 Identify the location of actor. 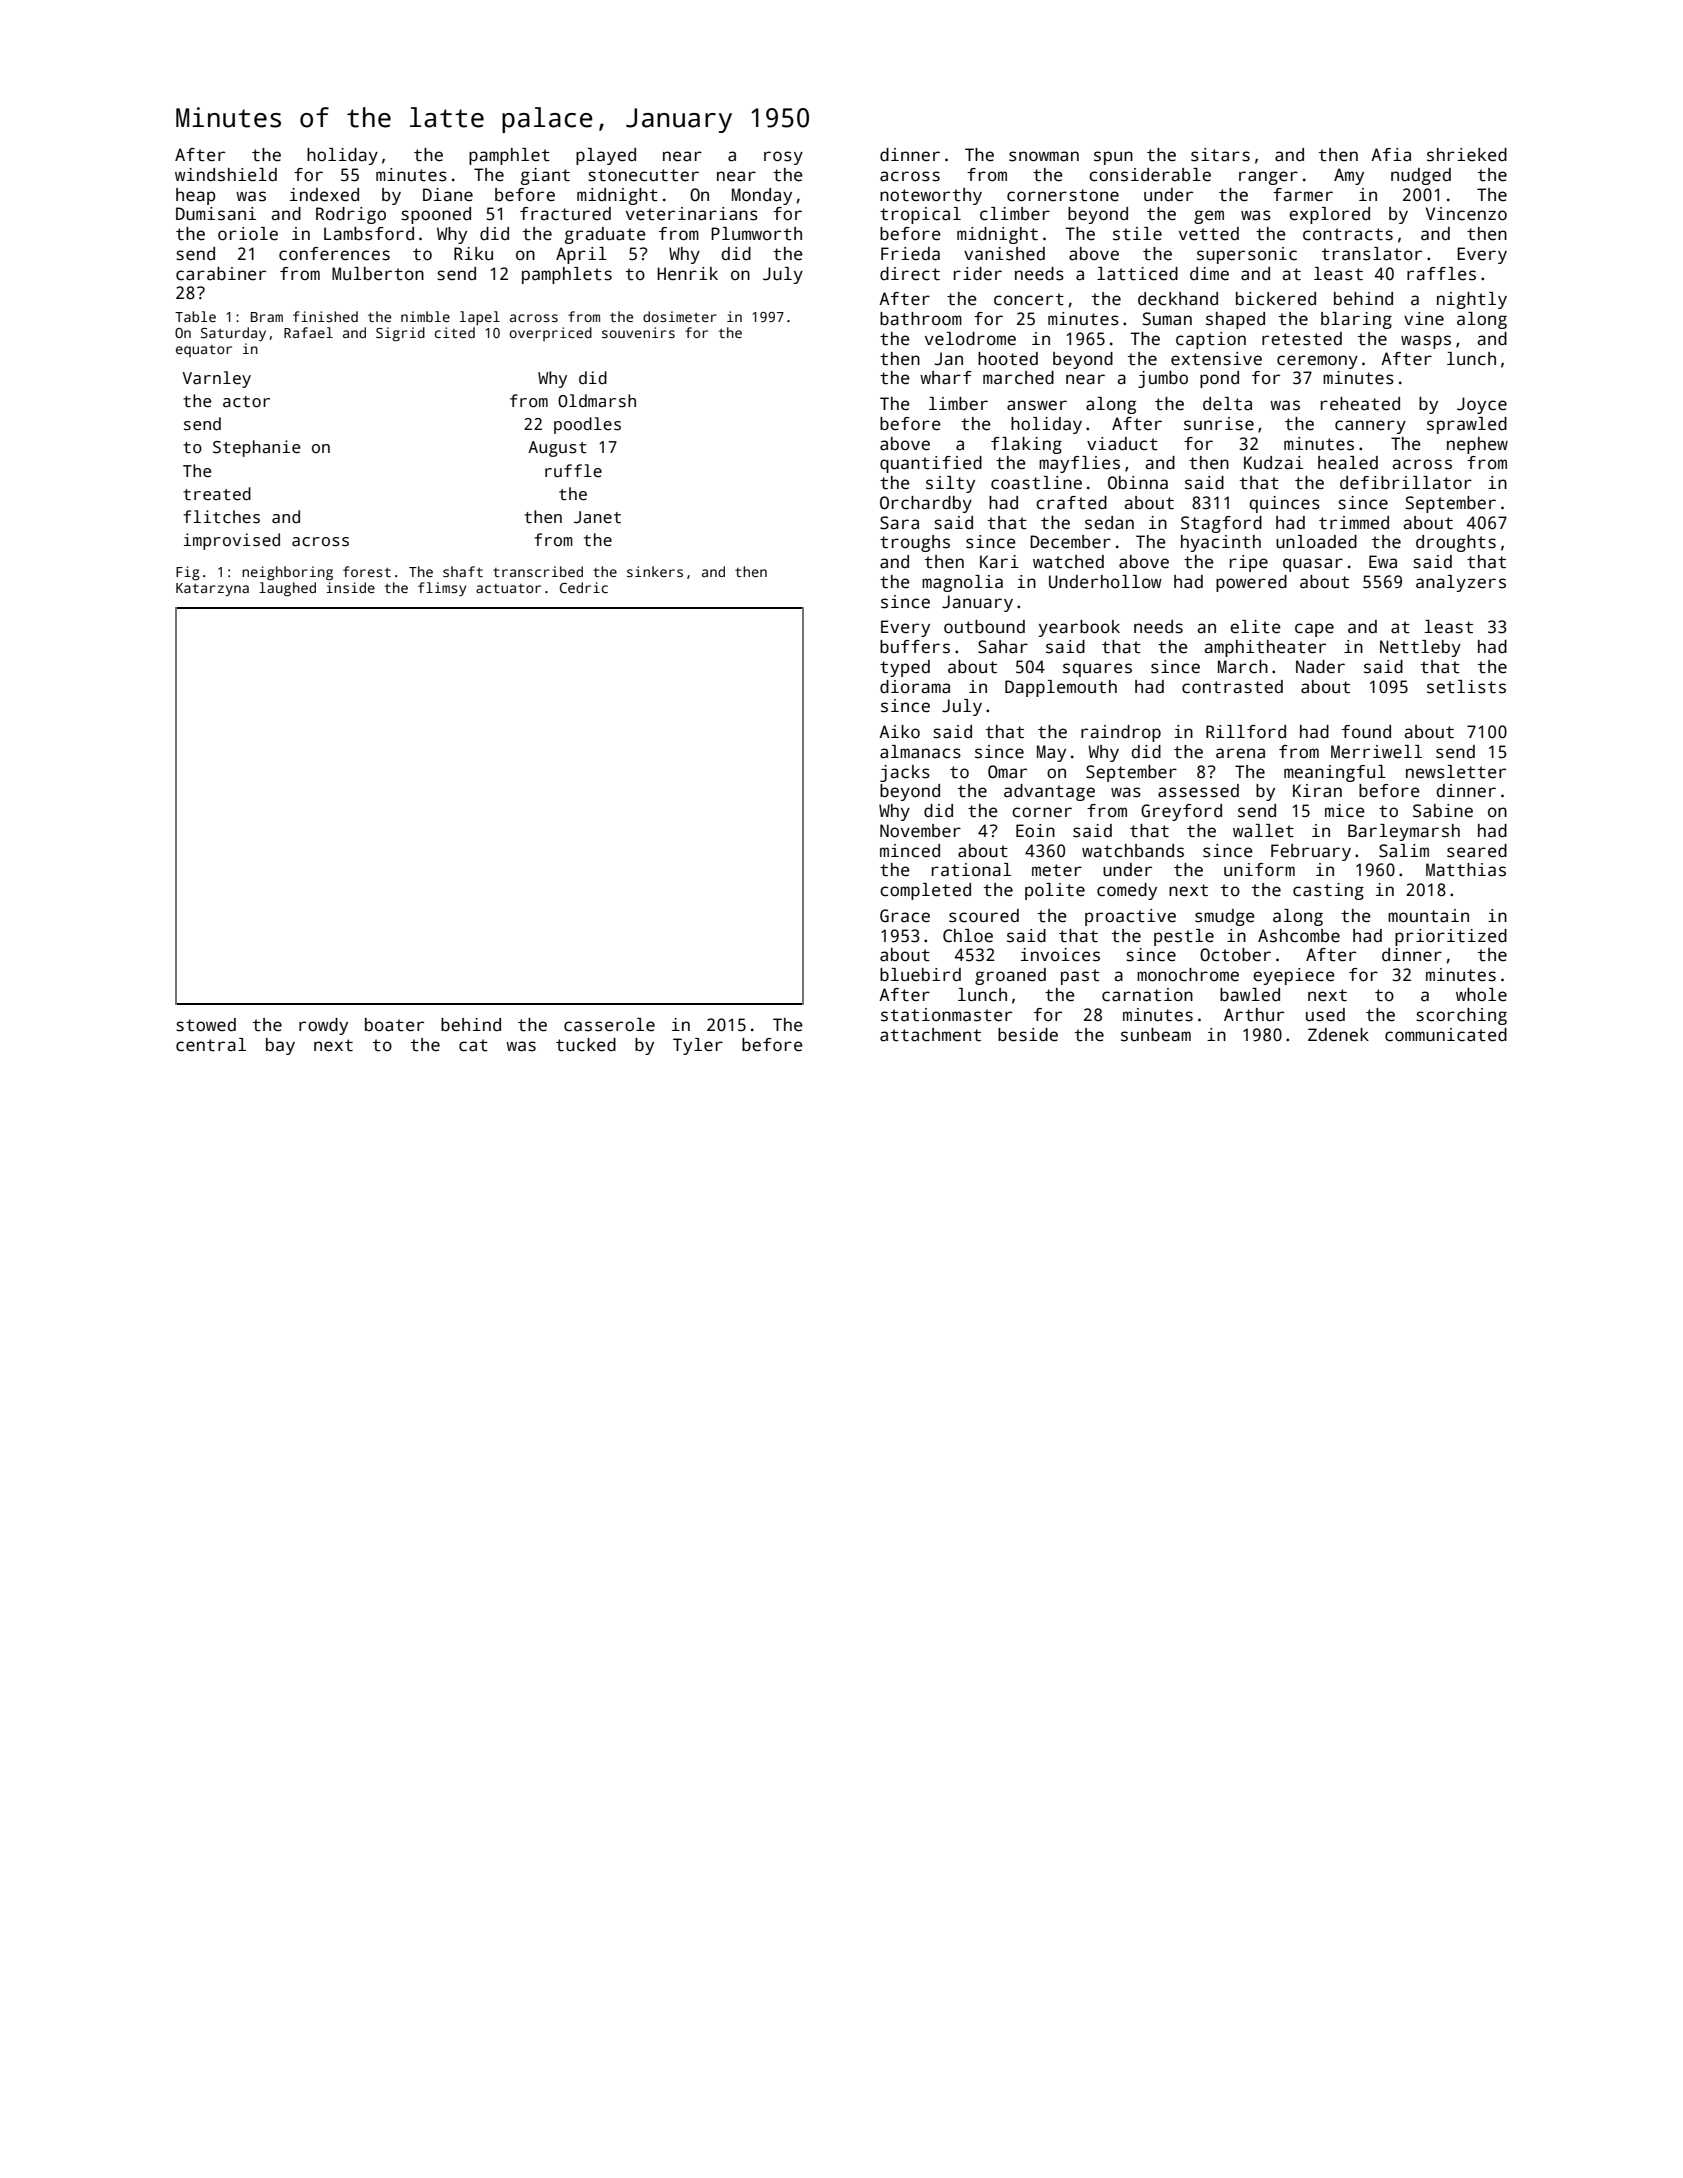
(246, 402).
